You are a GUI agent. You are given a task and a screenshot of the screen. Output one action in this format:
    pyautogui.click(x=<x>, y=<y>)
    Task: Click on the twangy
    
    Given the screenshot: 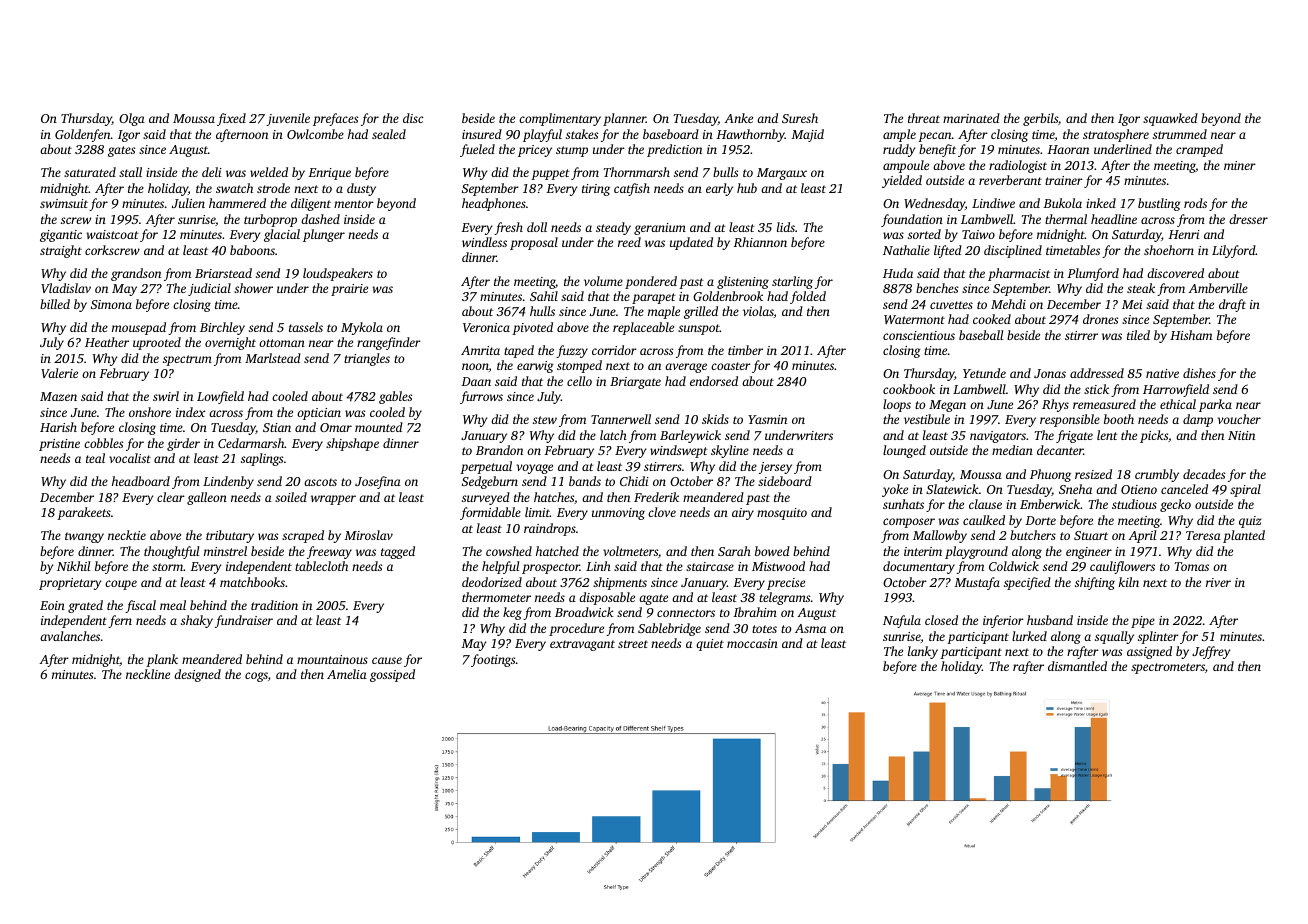 What is the action you would take?
    pyautogui.click(x=84, y=537)
